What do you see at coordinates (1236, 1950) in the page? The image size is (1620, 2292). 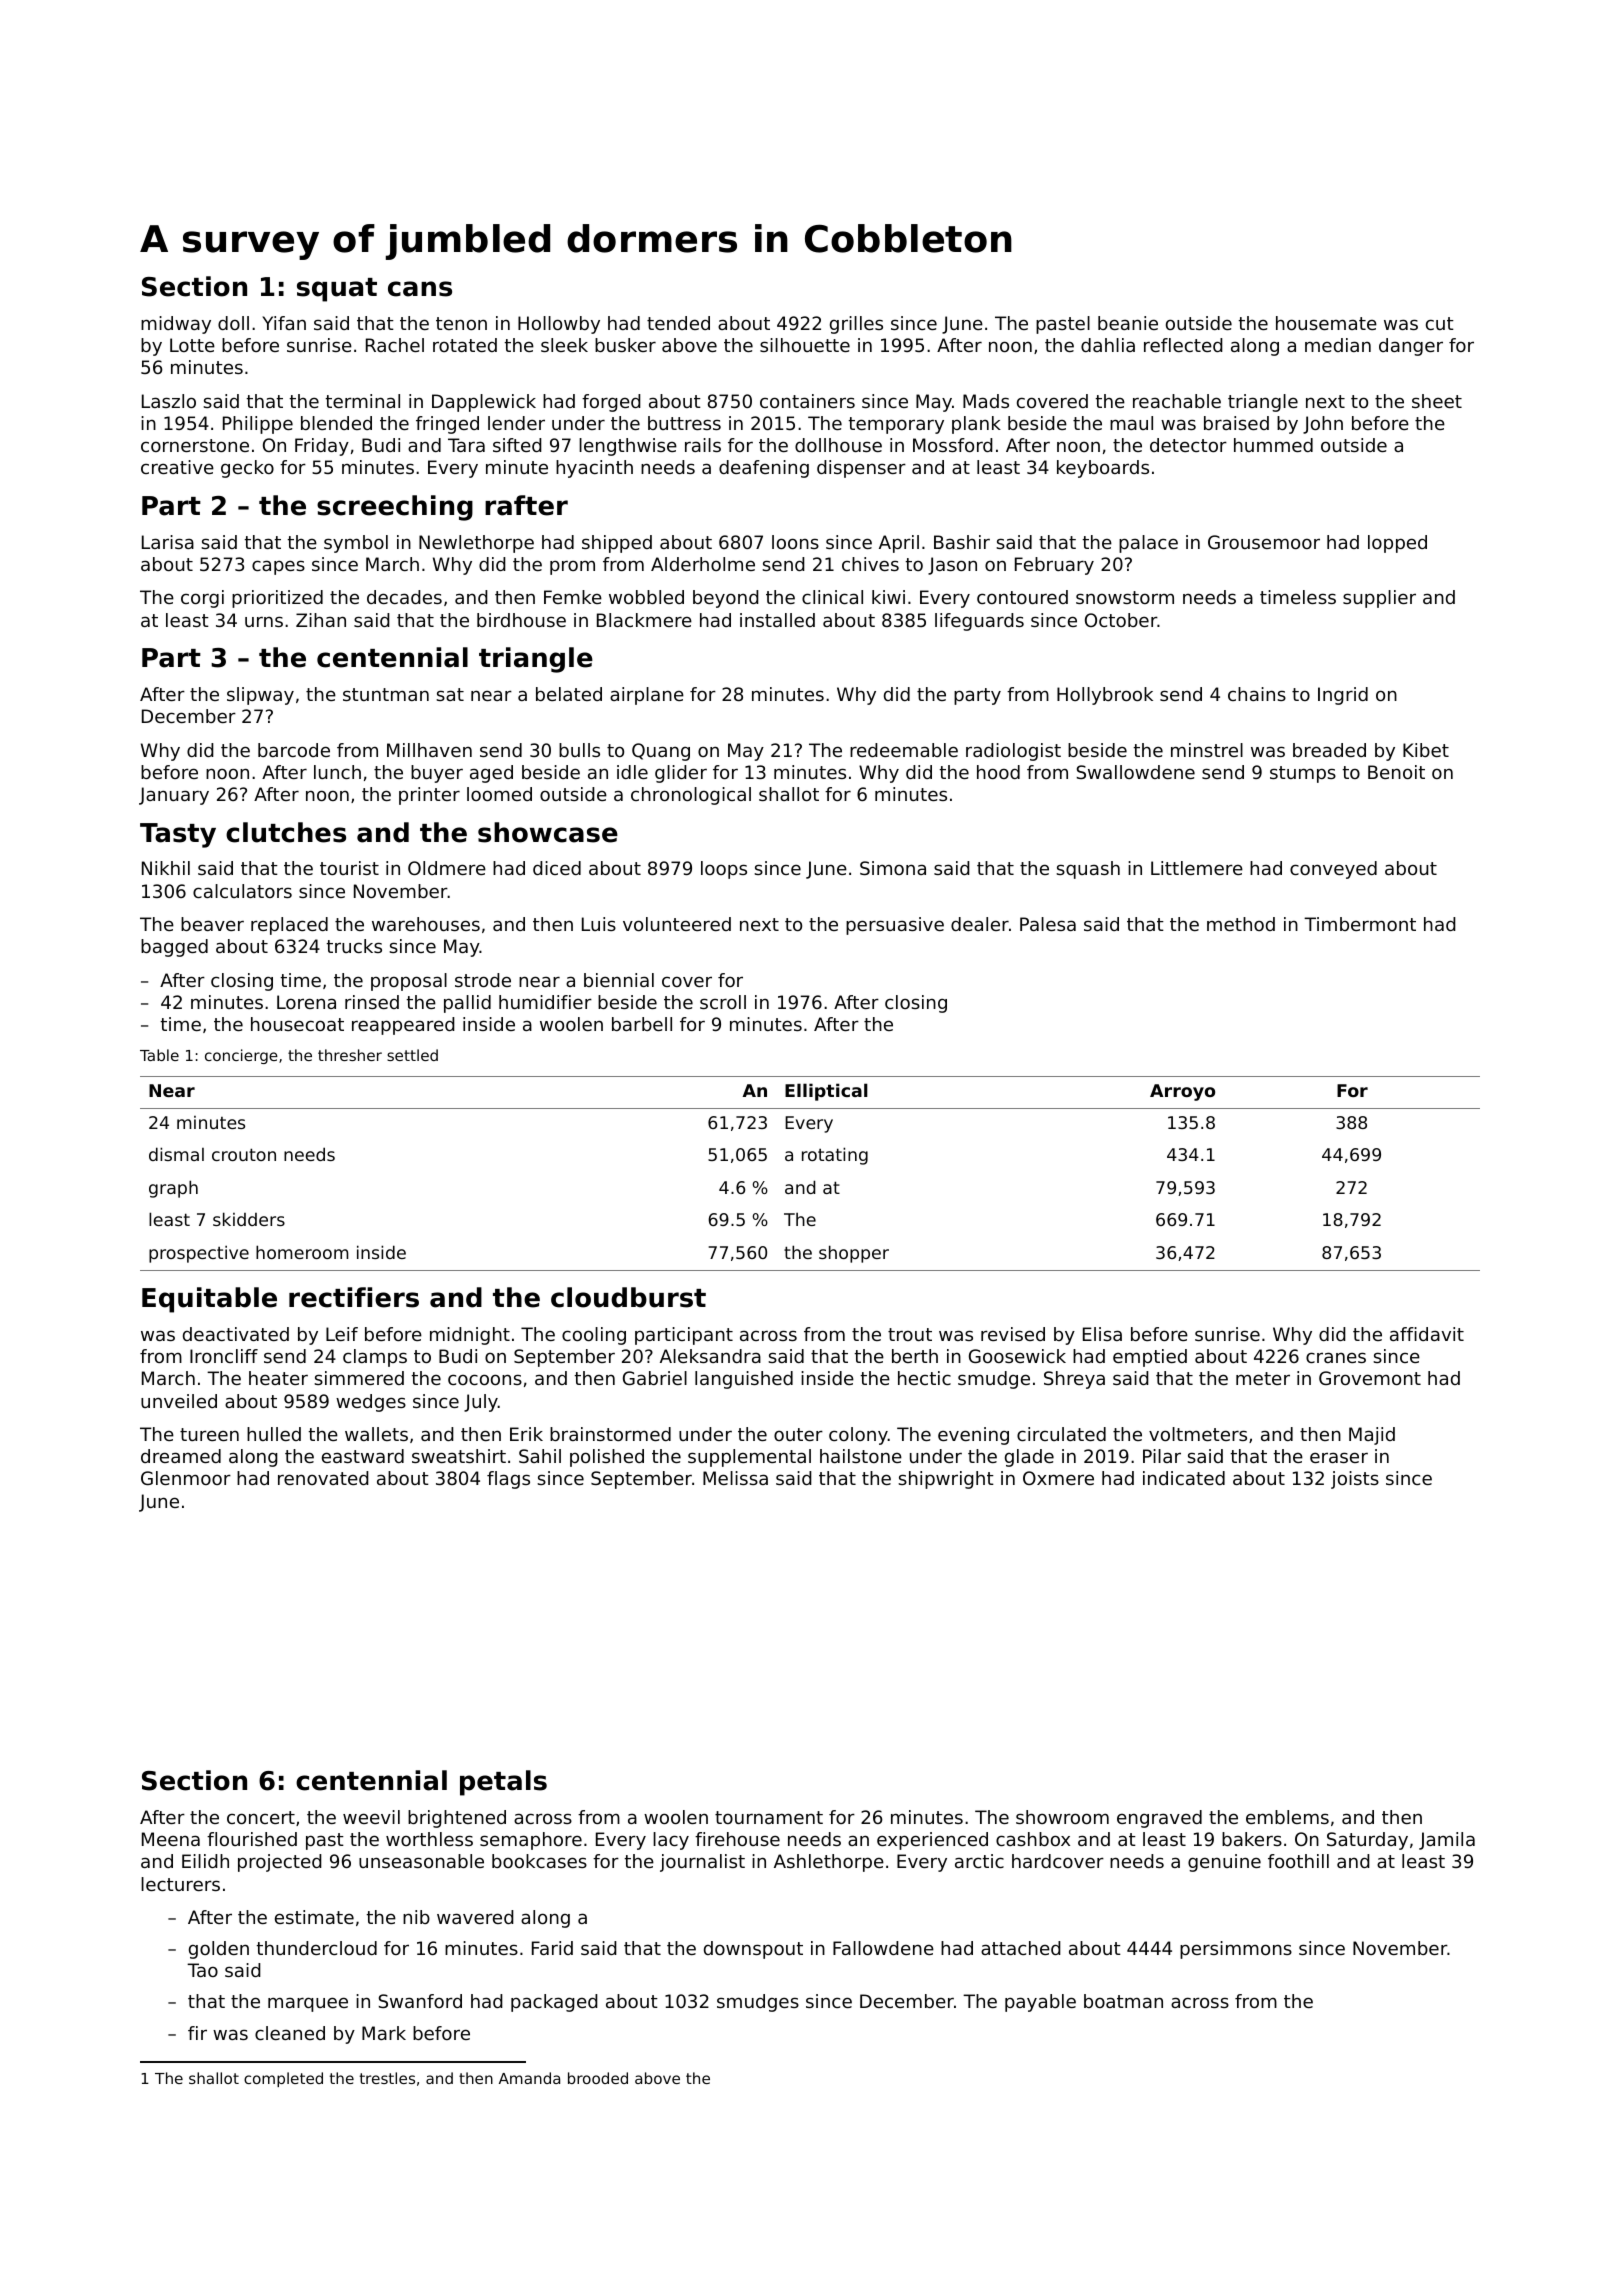 I see `persimmons` at bounding box center [1236, 1950].
